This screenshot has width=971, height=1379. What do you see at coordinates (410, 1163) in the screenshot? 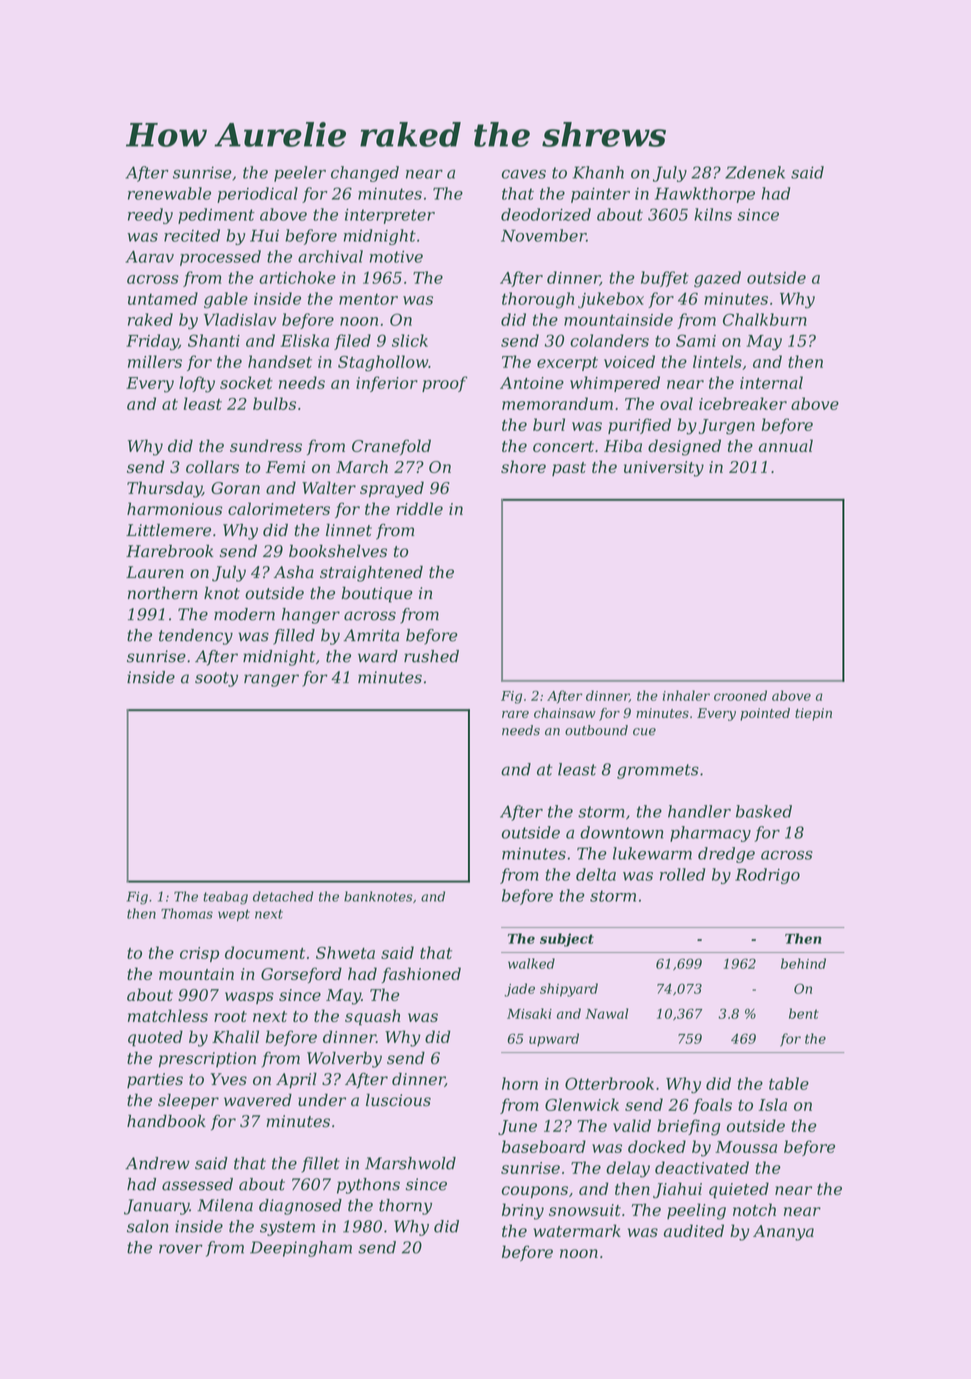
I see `Marshwold` at bounding box center [410, 1163].
